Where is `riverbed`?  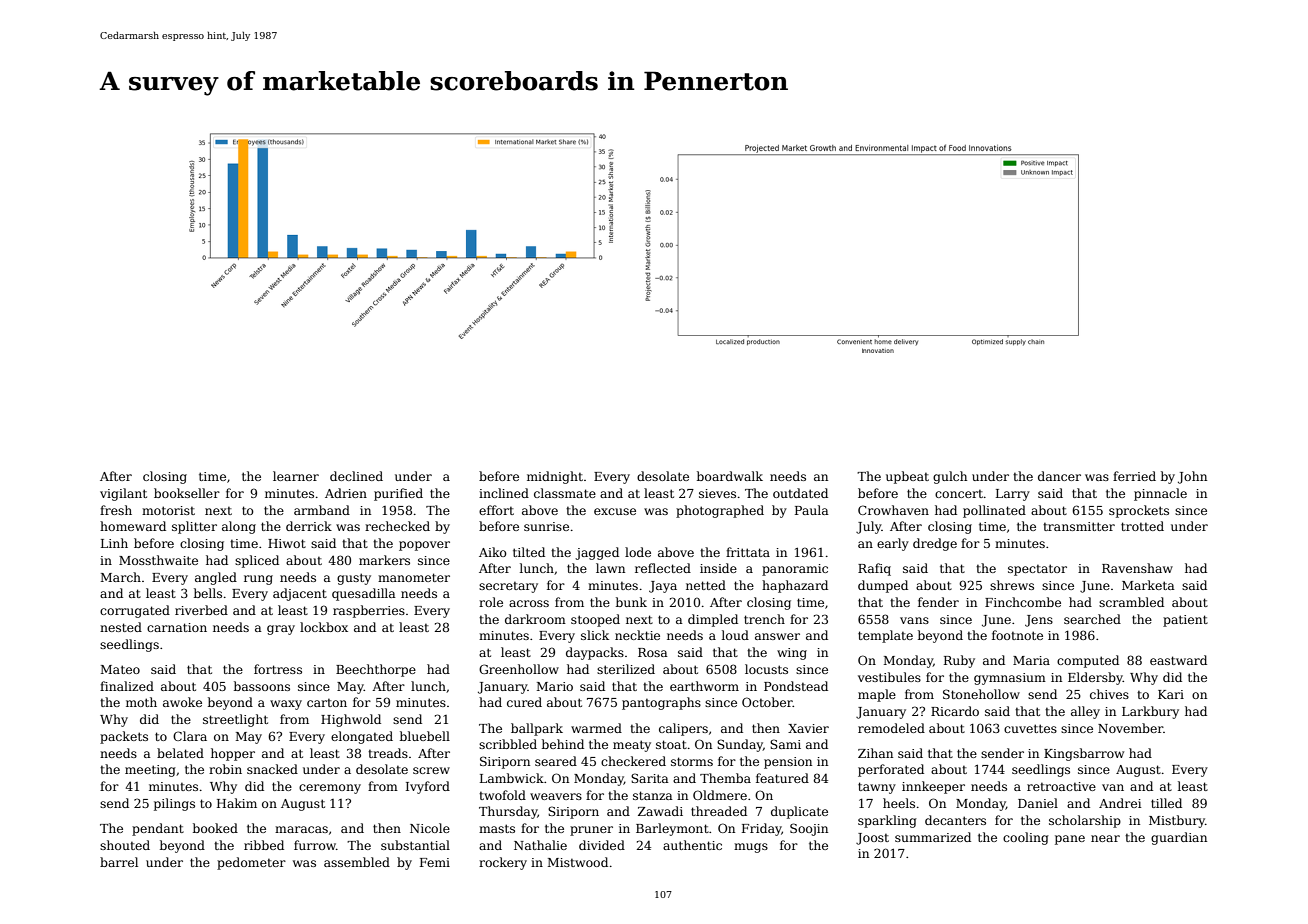
riverbed is located at coordinates (201, 610).
